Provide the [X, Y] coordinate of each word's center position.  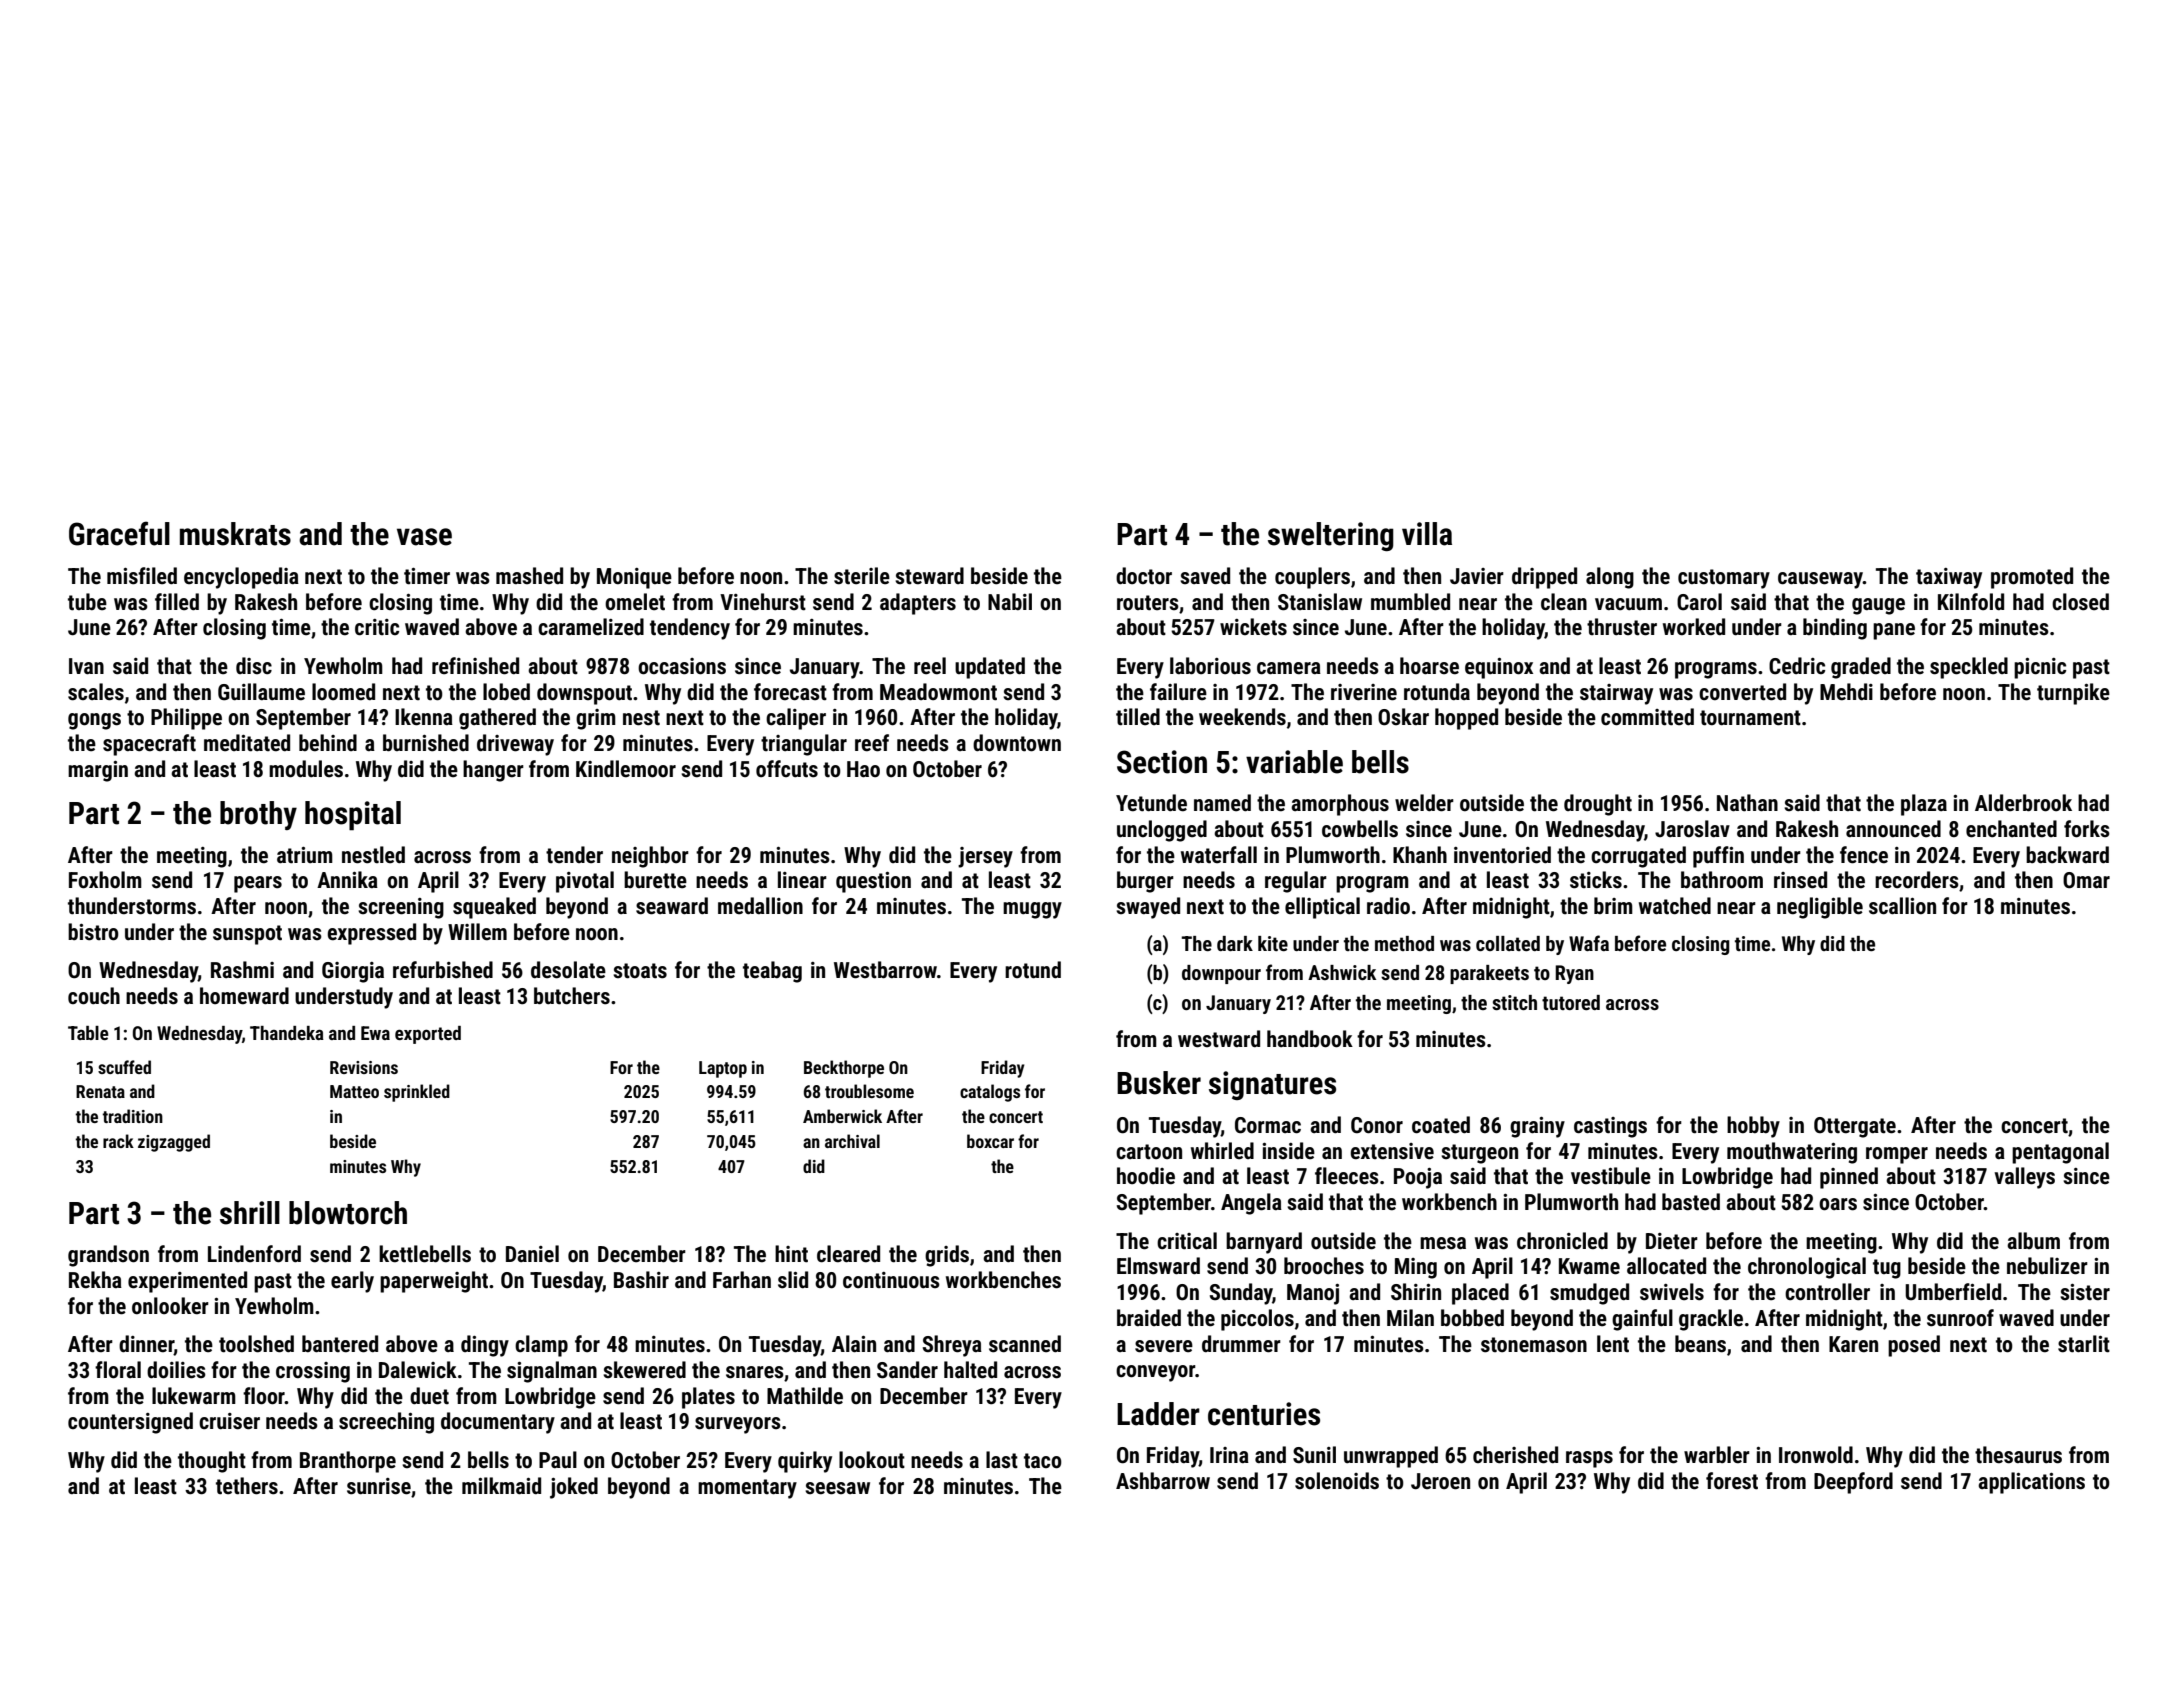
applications [2031, 1483]
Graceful [119, 533]
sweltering [1331, 536]
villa [1427, 534]
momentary [747, 1489]
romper [1897, 1155]
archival [852, 1141]
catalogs [990, 1093]
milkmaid [501, 1486]
